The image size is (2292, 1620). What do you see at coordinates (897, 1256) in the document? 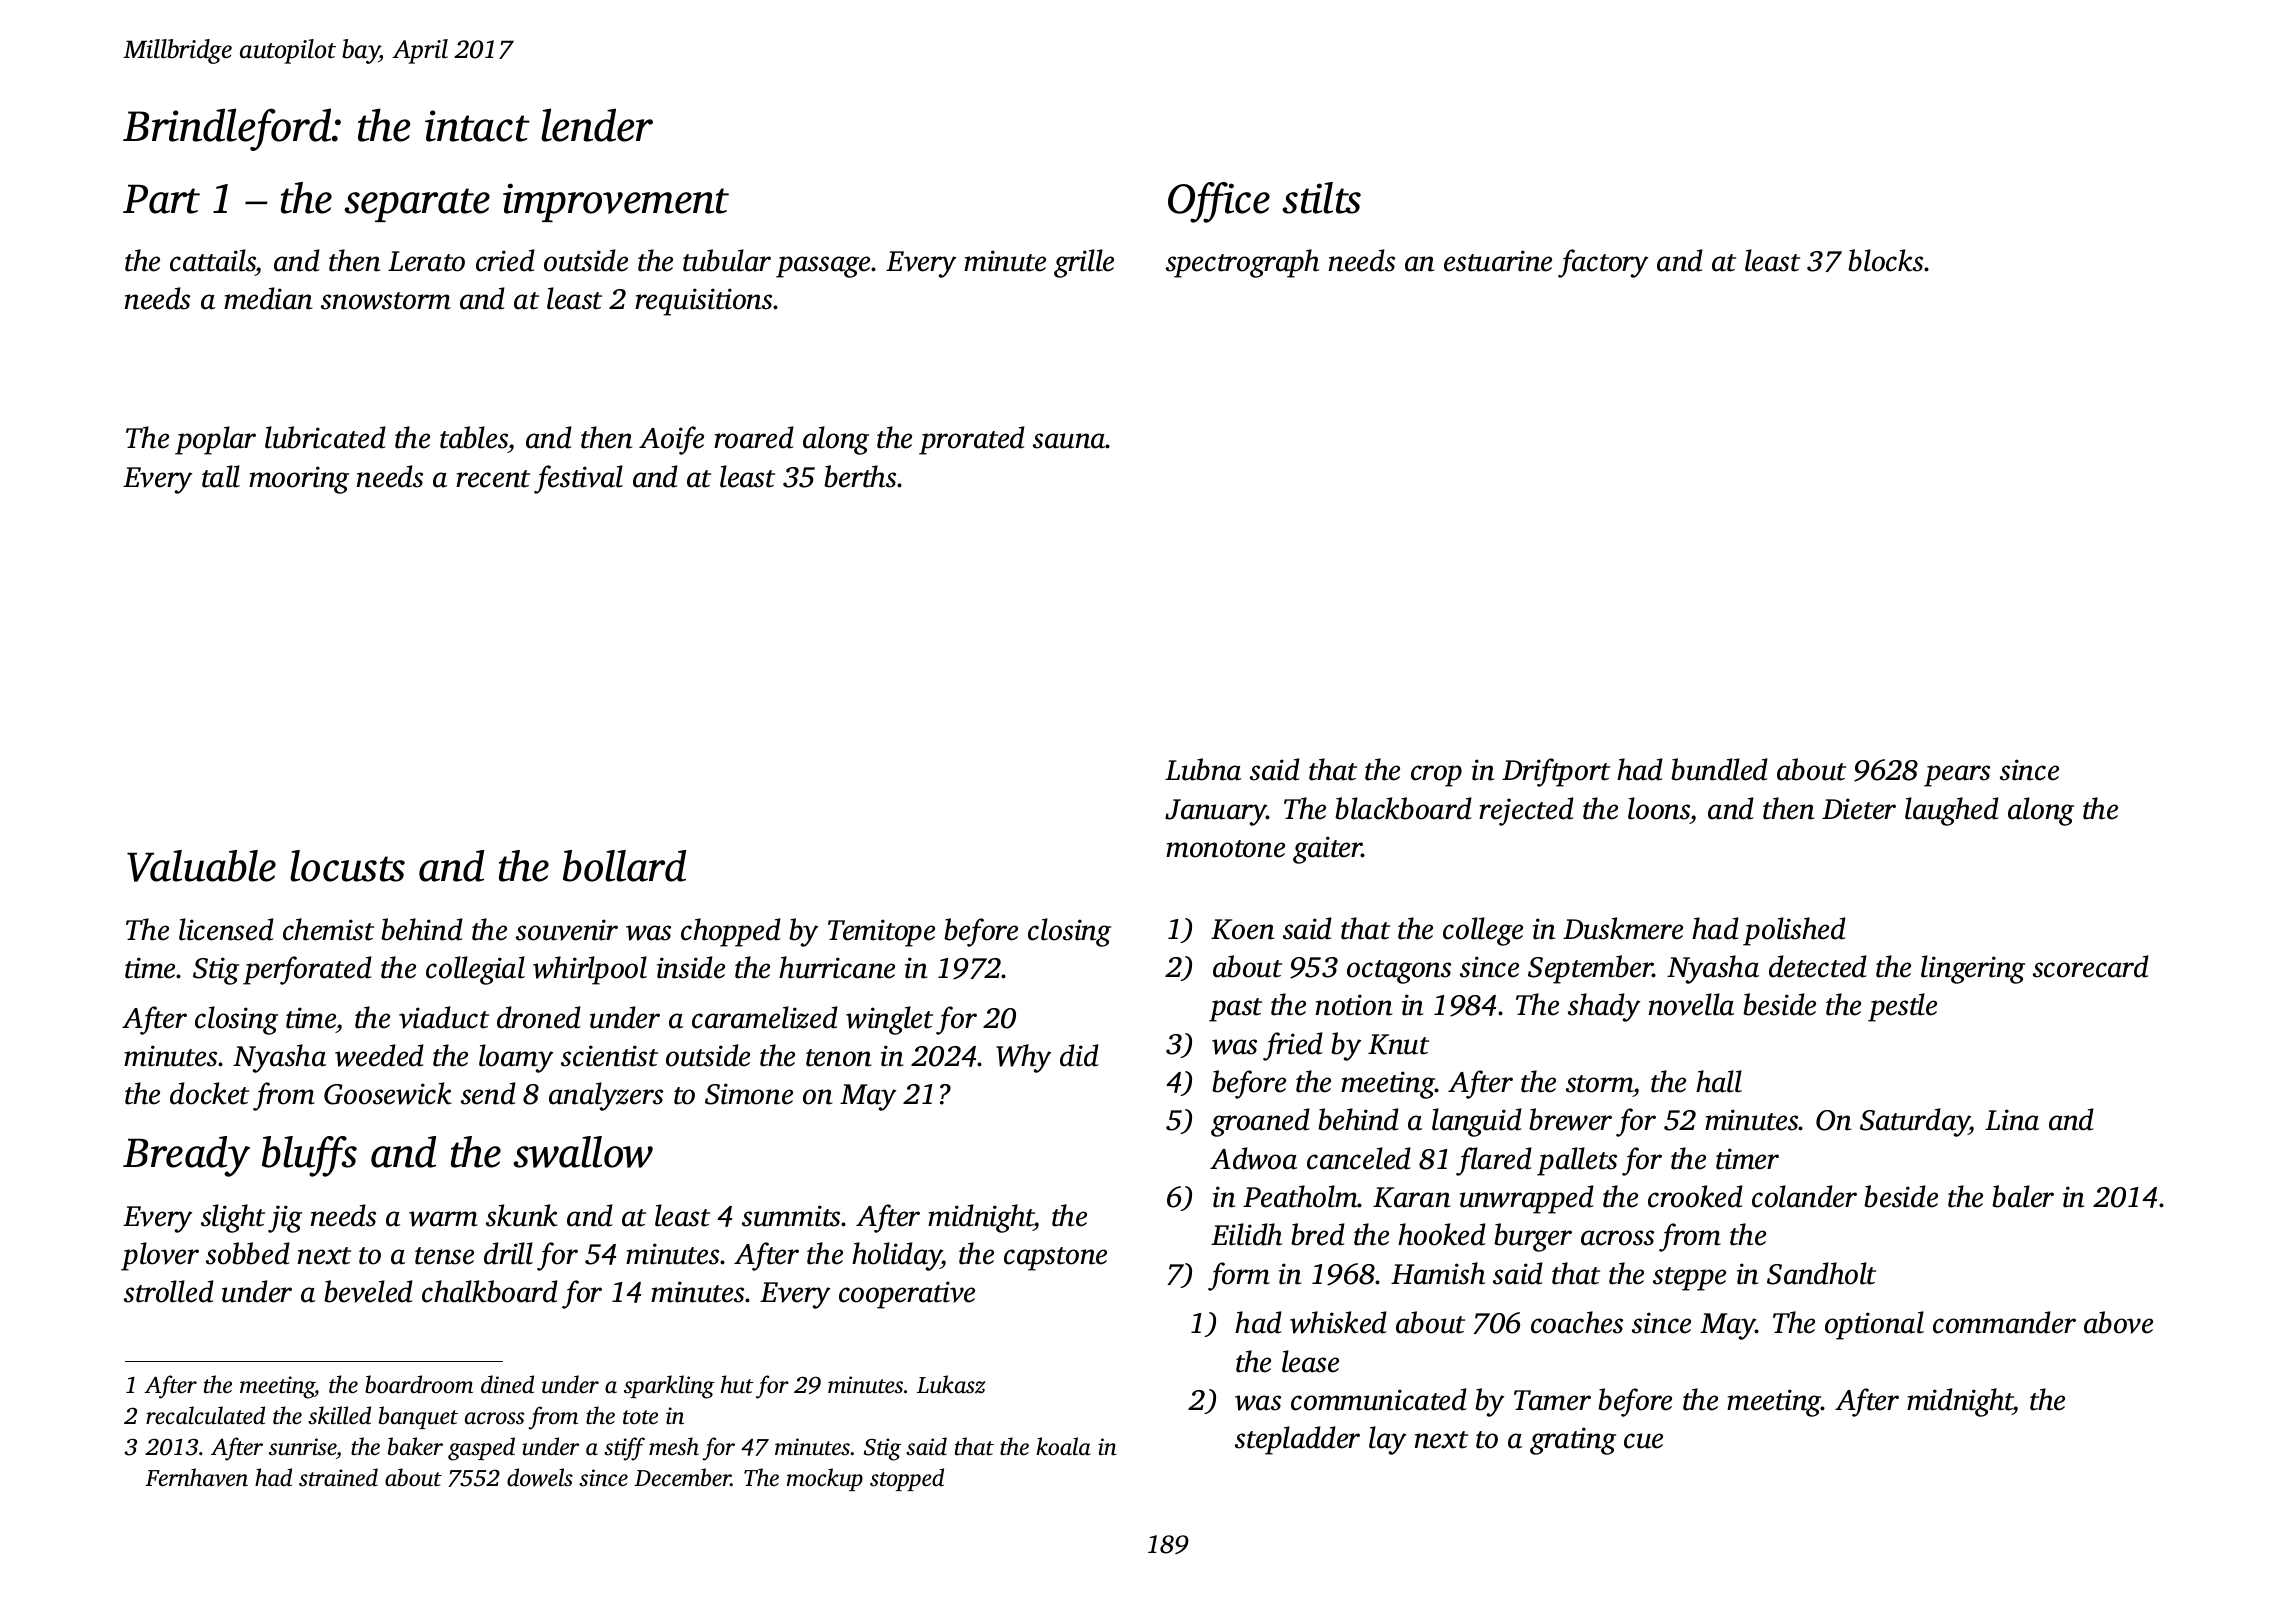
I see `holiday` at bounding box center [897, 1256].
